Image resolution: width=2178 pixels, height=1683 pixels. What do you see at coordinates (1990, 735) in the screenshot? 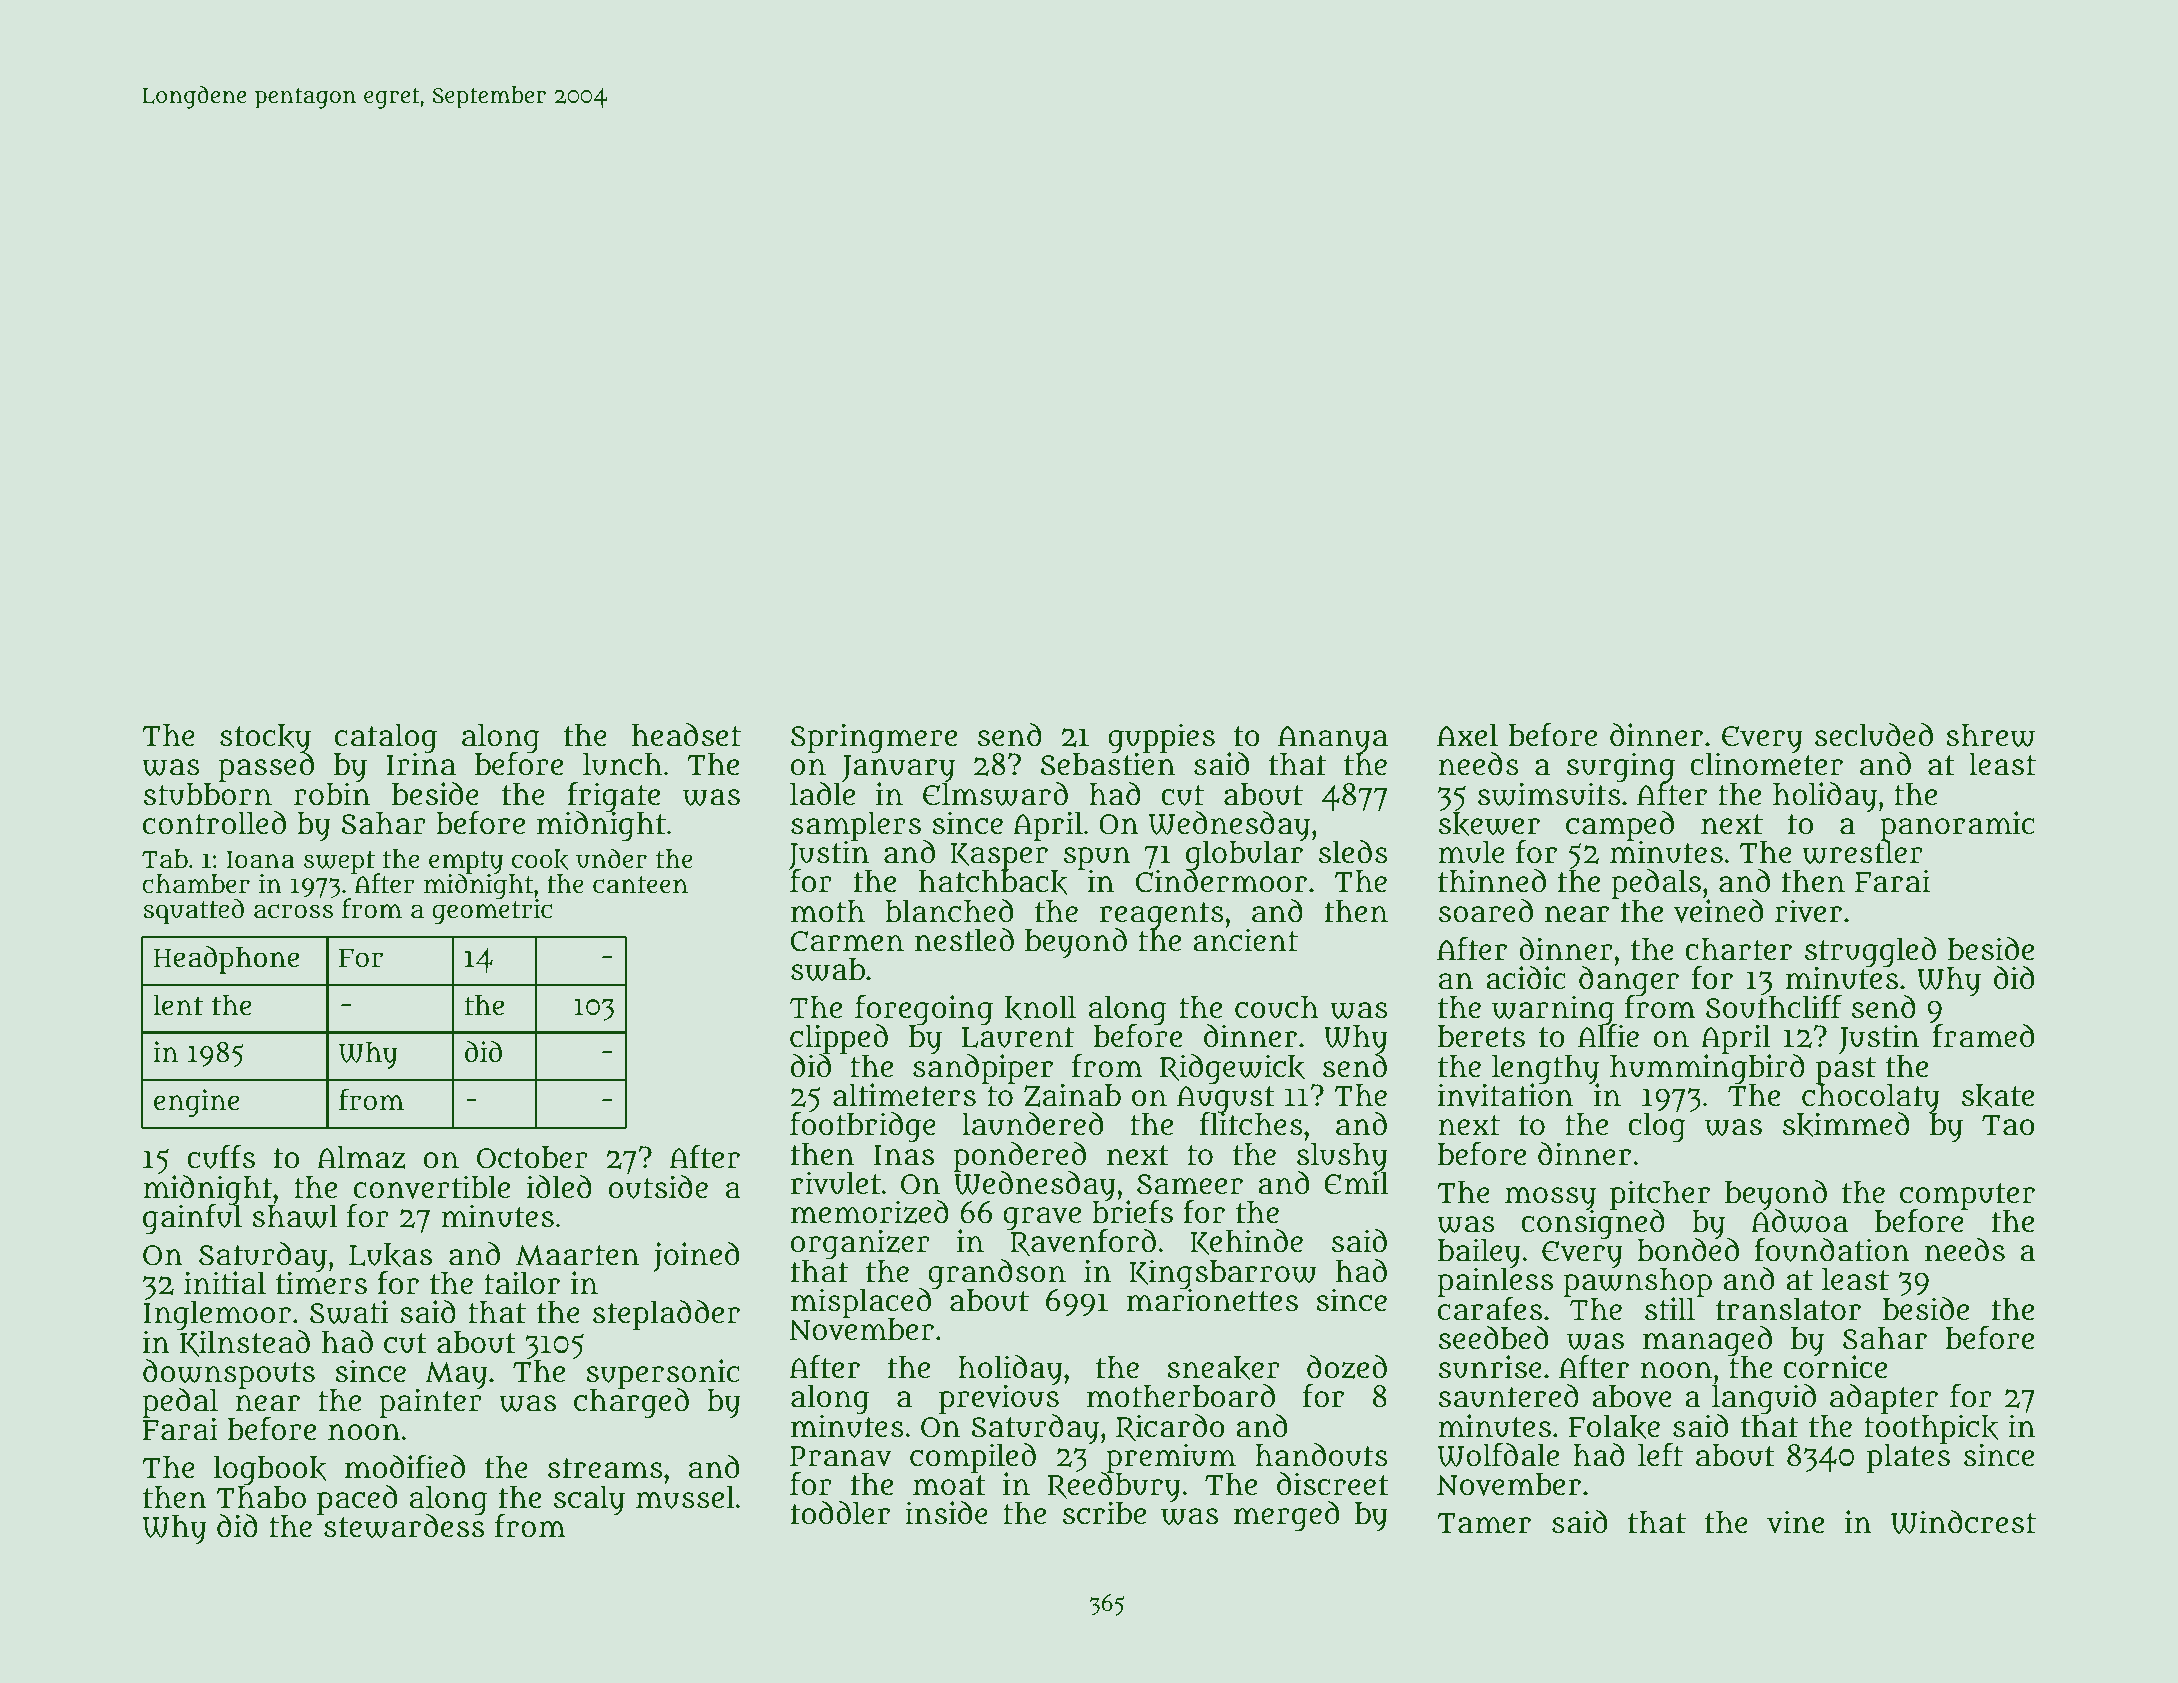
I see `shrew` at bounding box center [1990, 735].
